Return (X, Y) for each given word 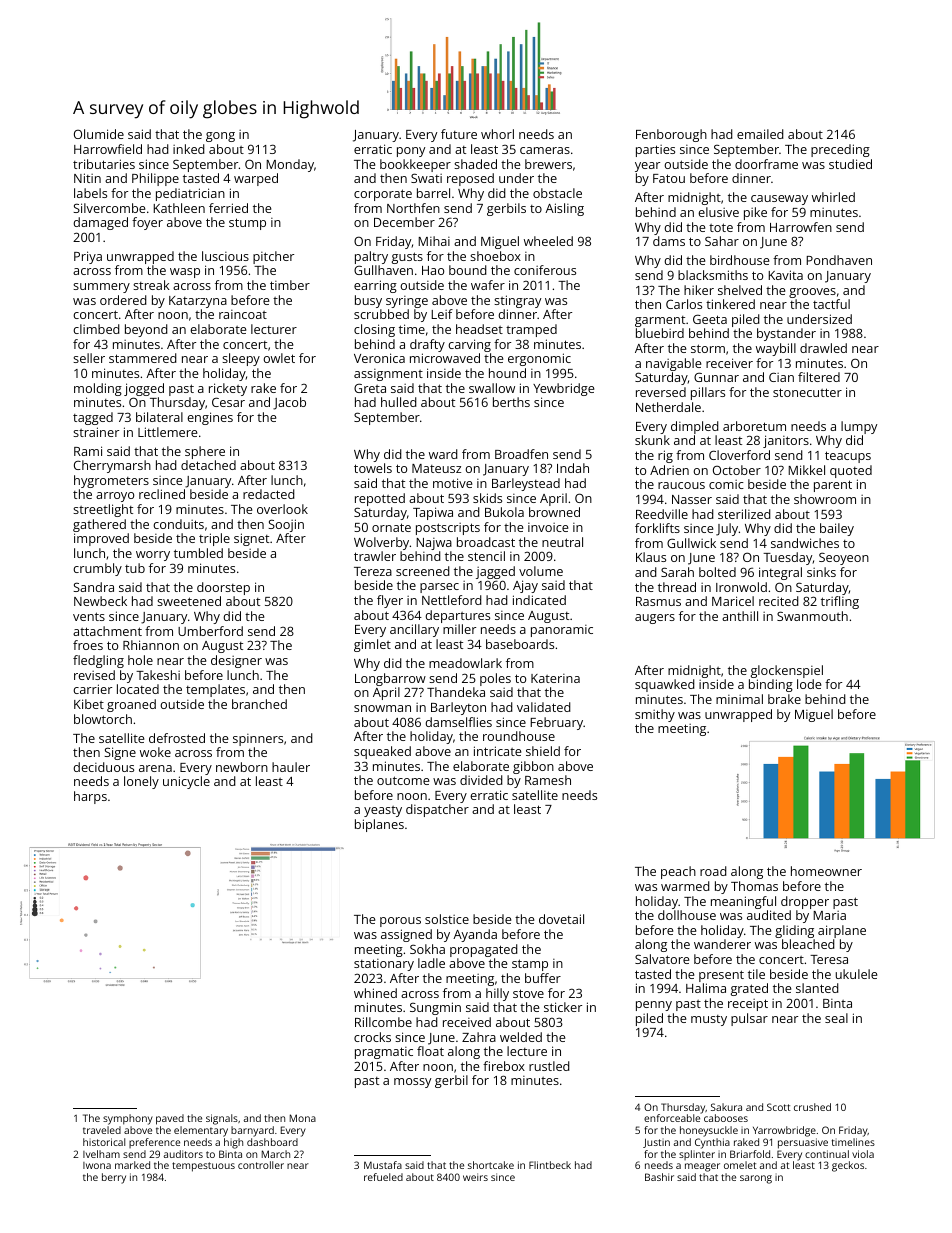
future (459, 134)
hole (140, 660)
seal (836, 1018)
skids (487, 498)
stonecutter (807, 392)
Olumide (99, 134)
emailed (760, 134)
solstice (447, 919)
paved (170, 1119)
